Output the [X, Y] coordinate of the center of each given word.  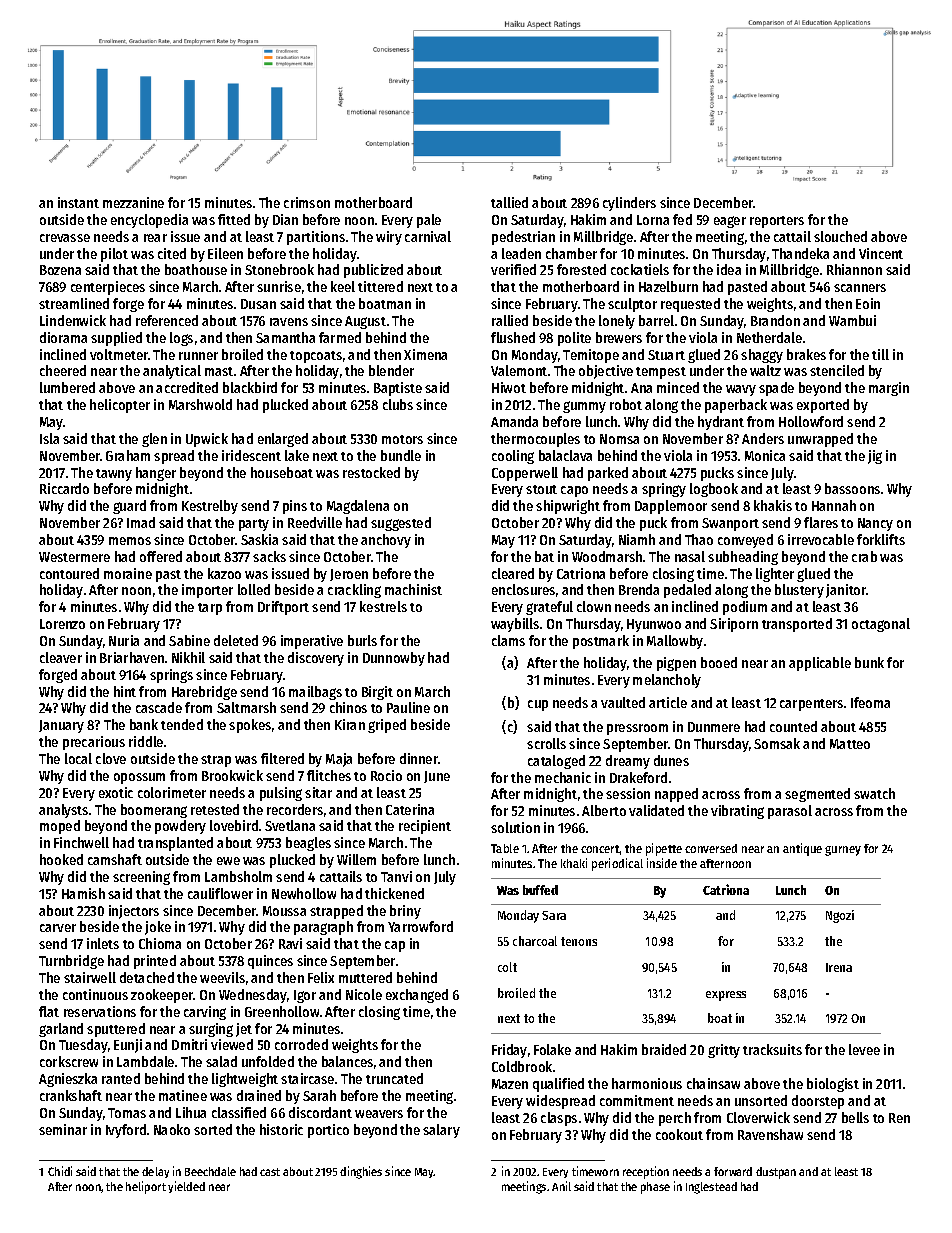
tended [182, 724]
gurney [843, 851]
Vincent [881, 253]
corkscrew [69, 1061]
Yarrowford [420, 926]
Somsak [777, 743]
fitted [234, 219]
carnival [428, 236]
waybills [515, 625]
